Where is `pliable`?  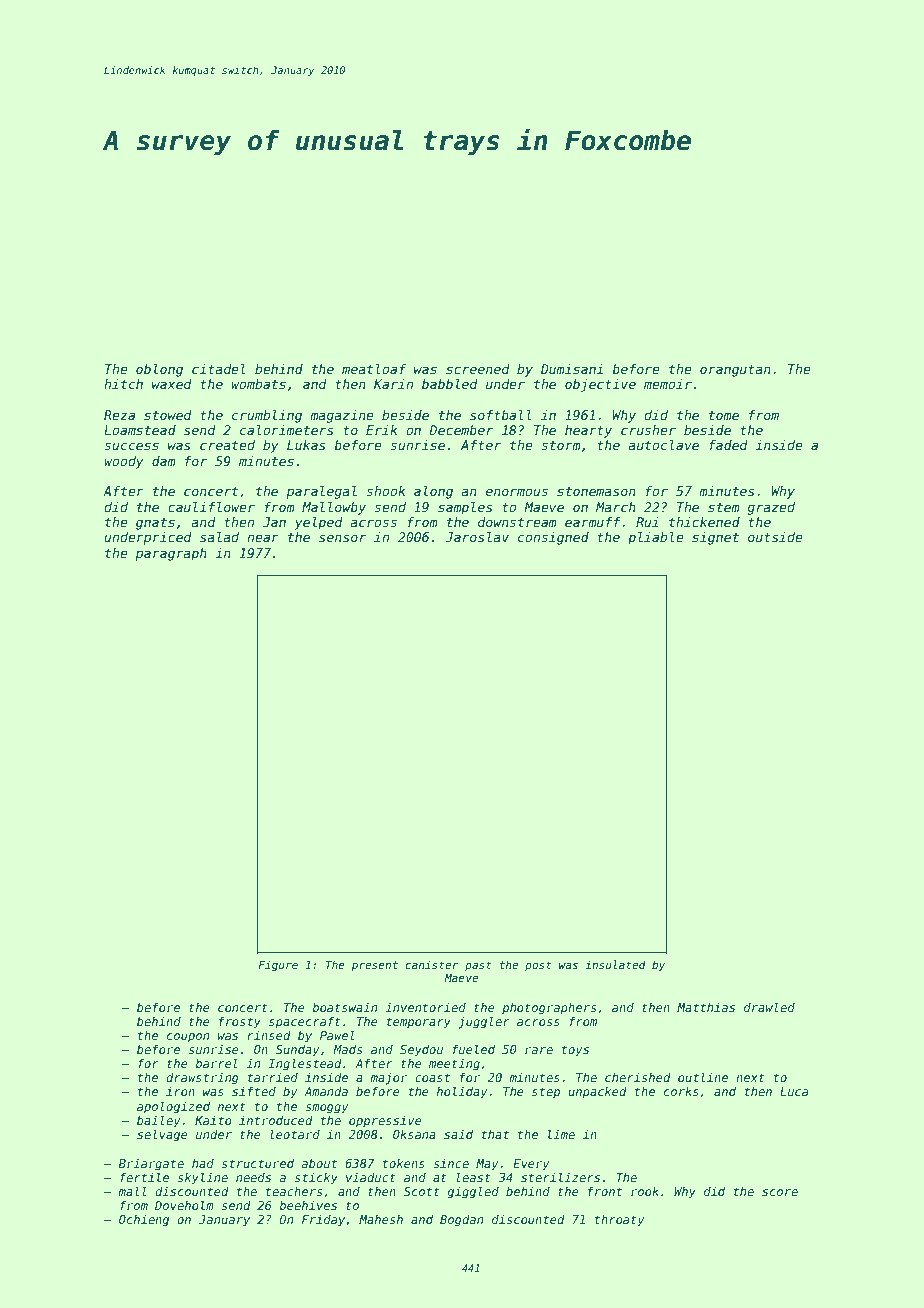 pliable is located at coordinates (656, 538).
